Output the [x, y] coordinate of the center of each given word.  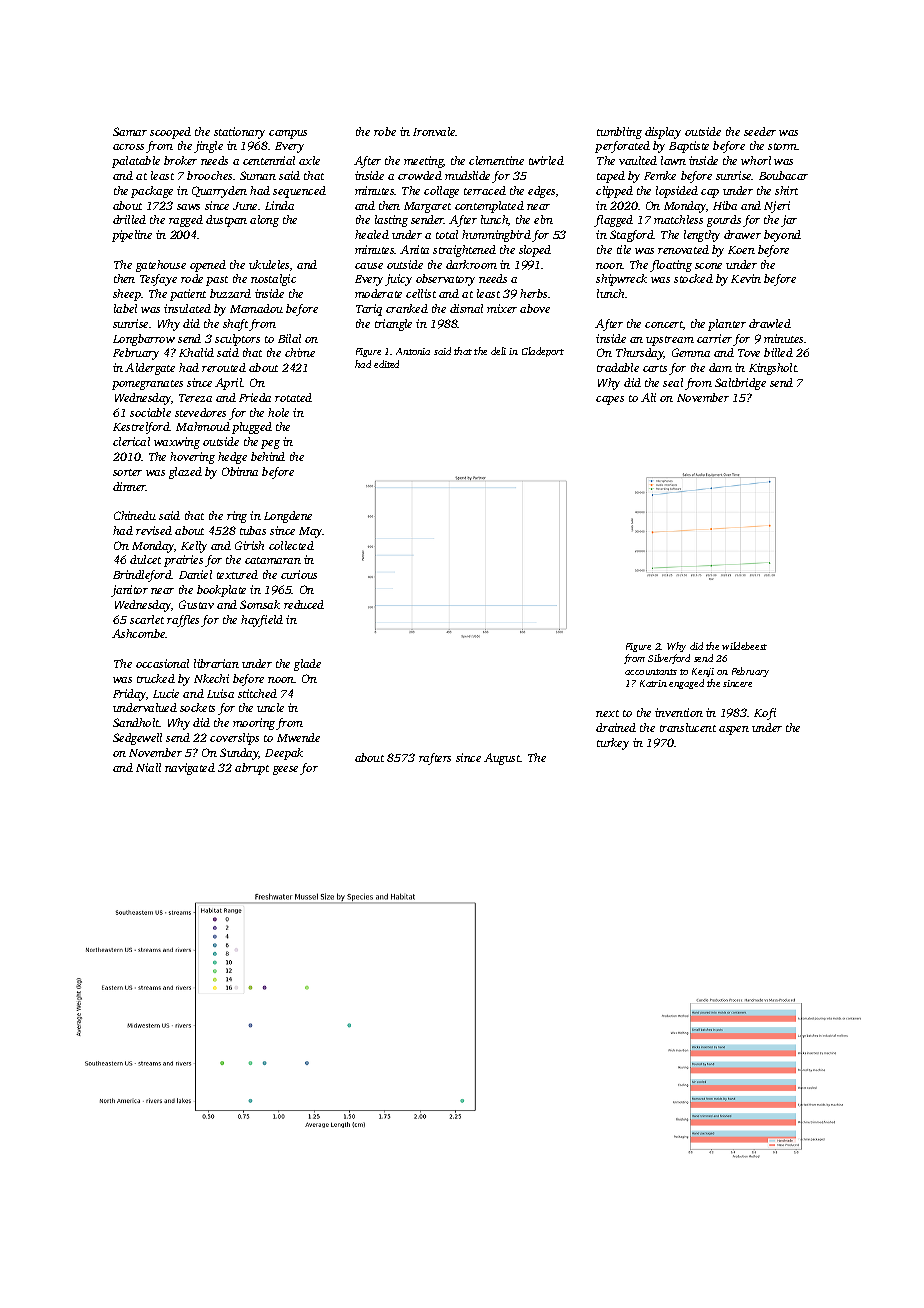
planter [727, 325]
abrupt [252, 769]
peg [270, 444]
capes [610, 400]
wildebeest [744, 646]
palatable [136, 162]
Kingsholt [773, 369]
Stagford [632, 236]
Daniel [195, 574]
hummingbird [496, 236]
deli [498, 351]
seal [673, 382]
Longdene [288, 517]
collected [291, 545]
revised [154, 530]
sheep [127, 295]
